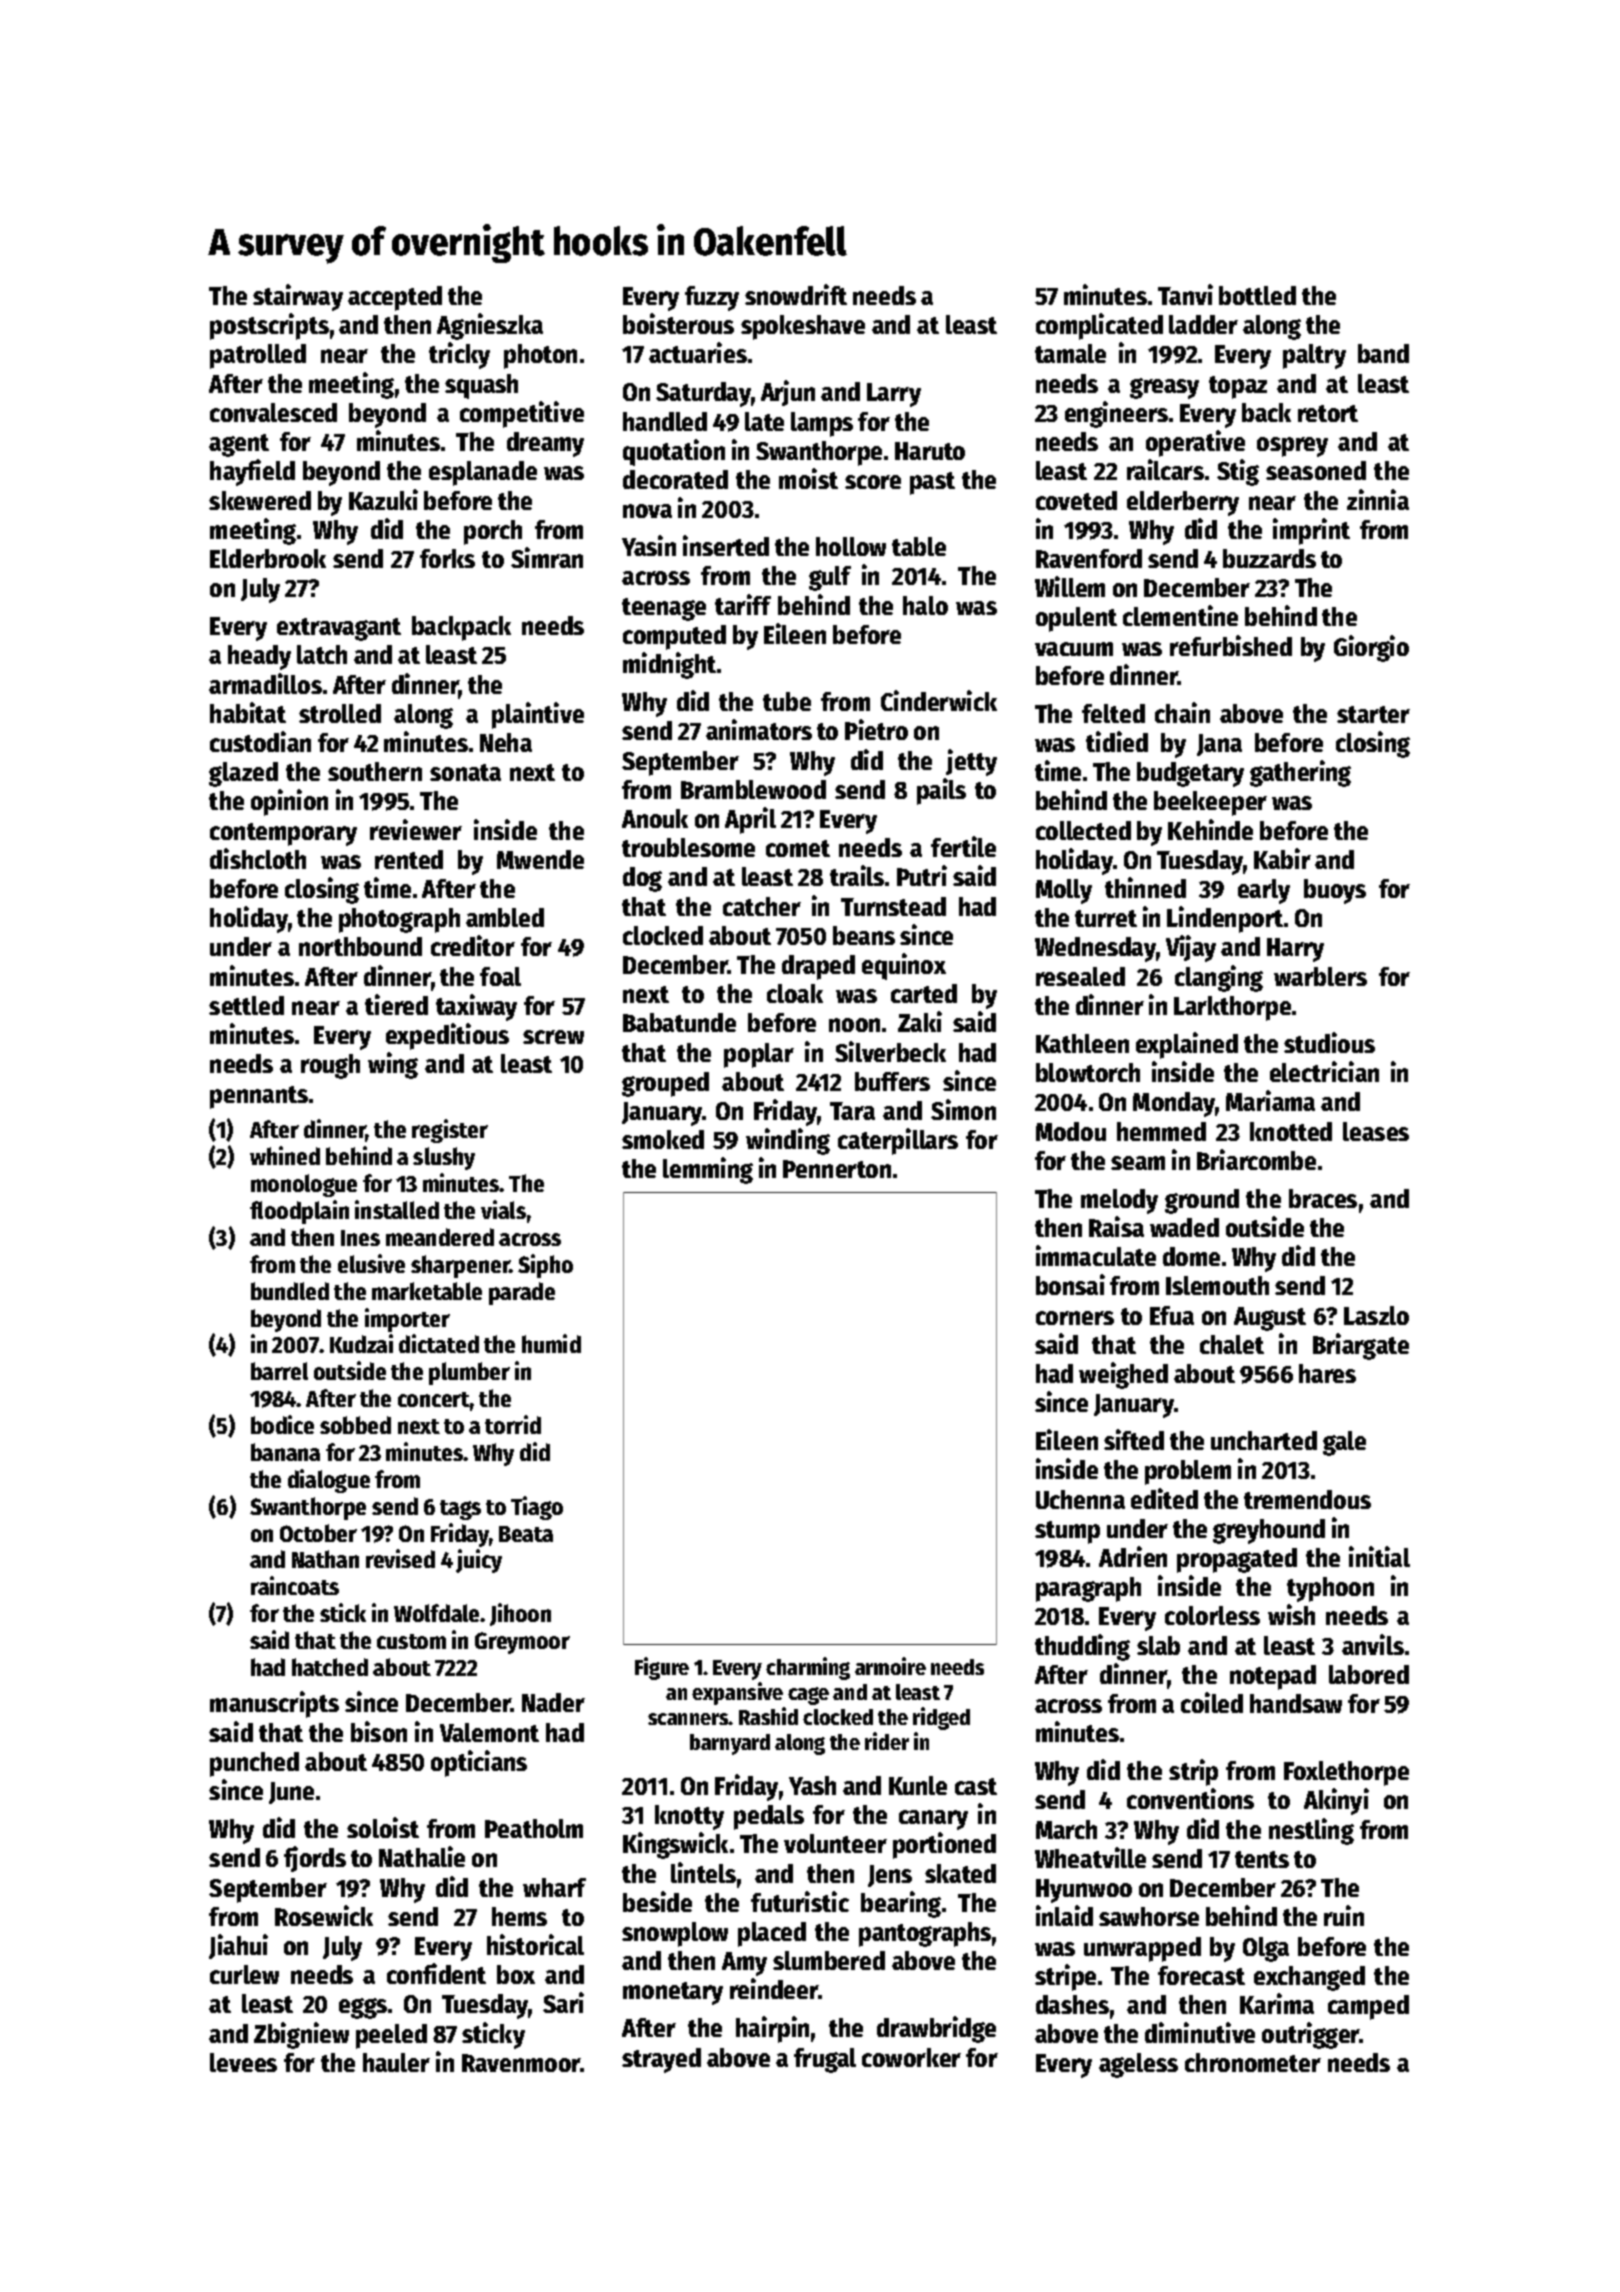  I want to click on Foxlethorpe, so click(1346, 1773).
